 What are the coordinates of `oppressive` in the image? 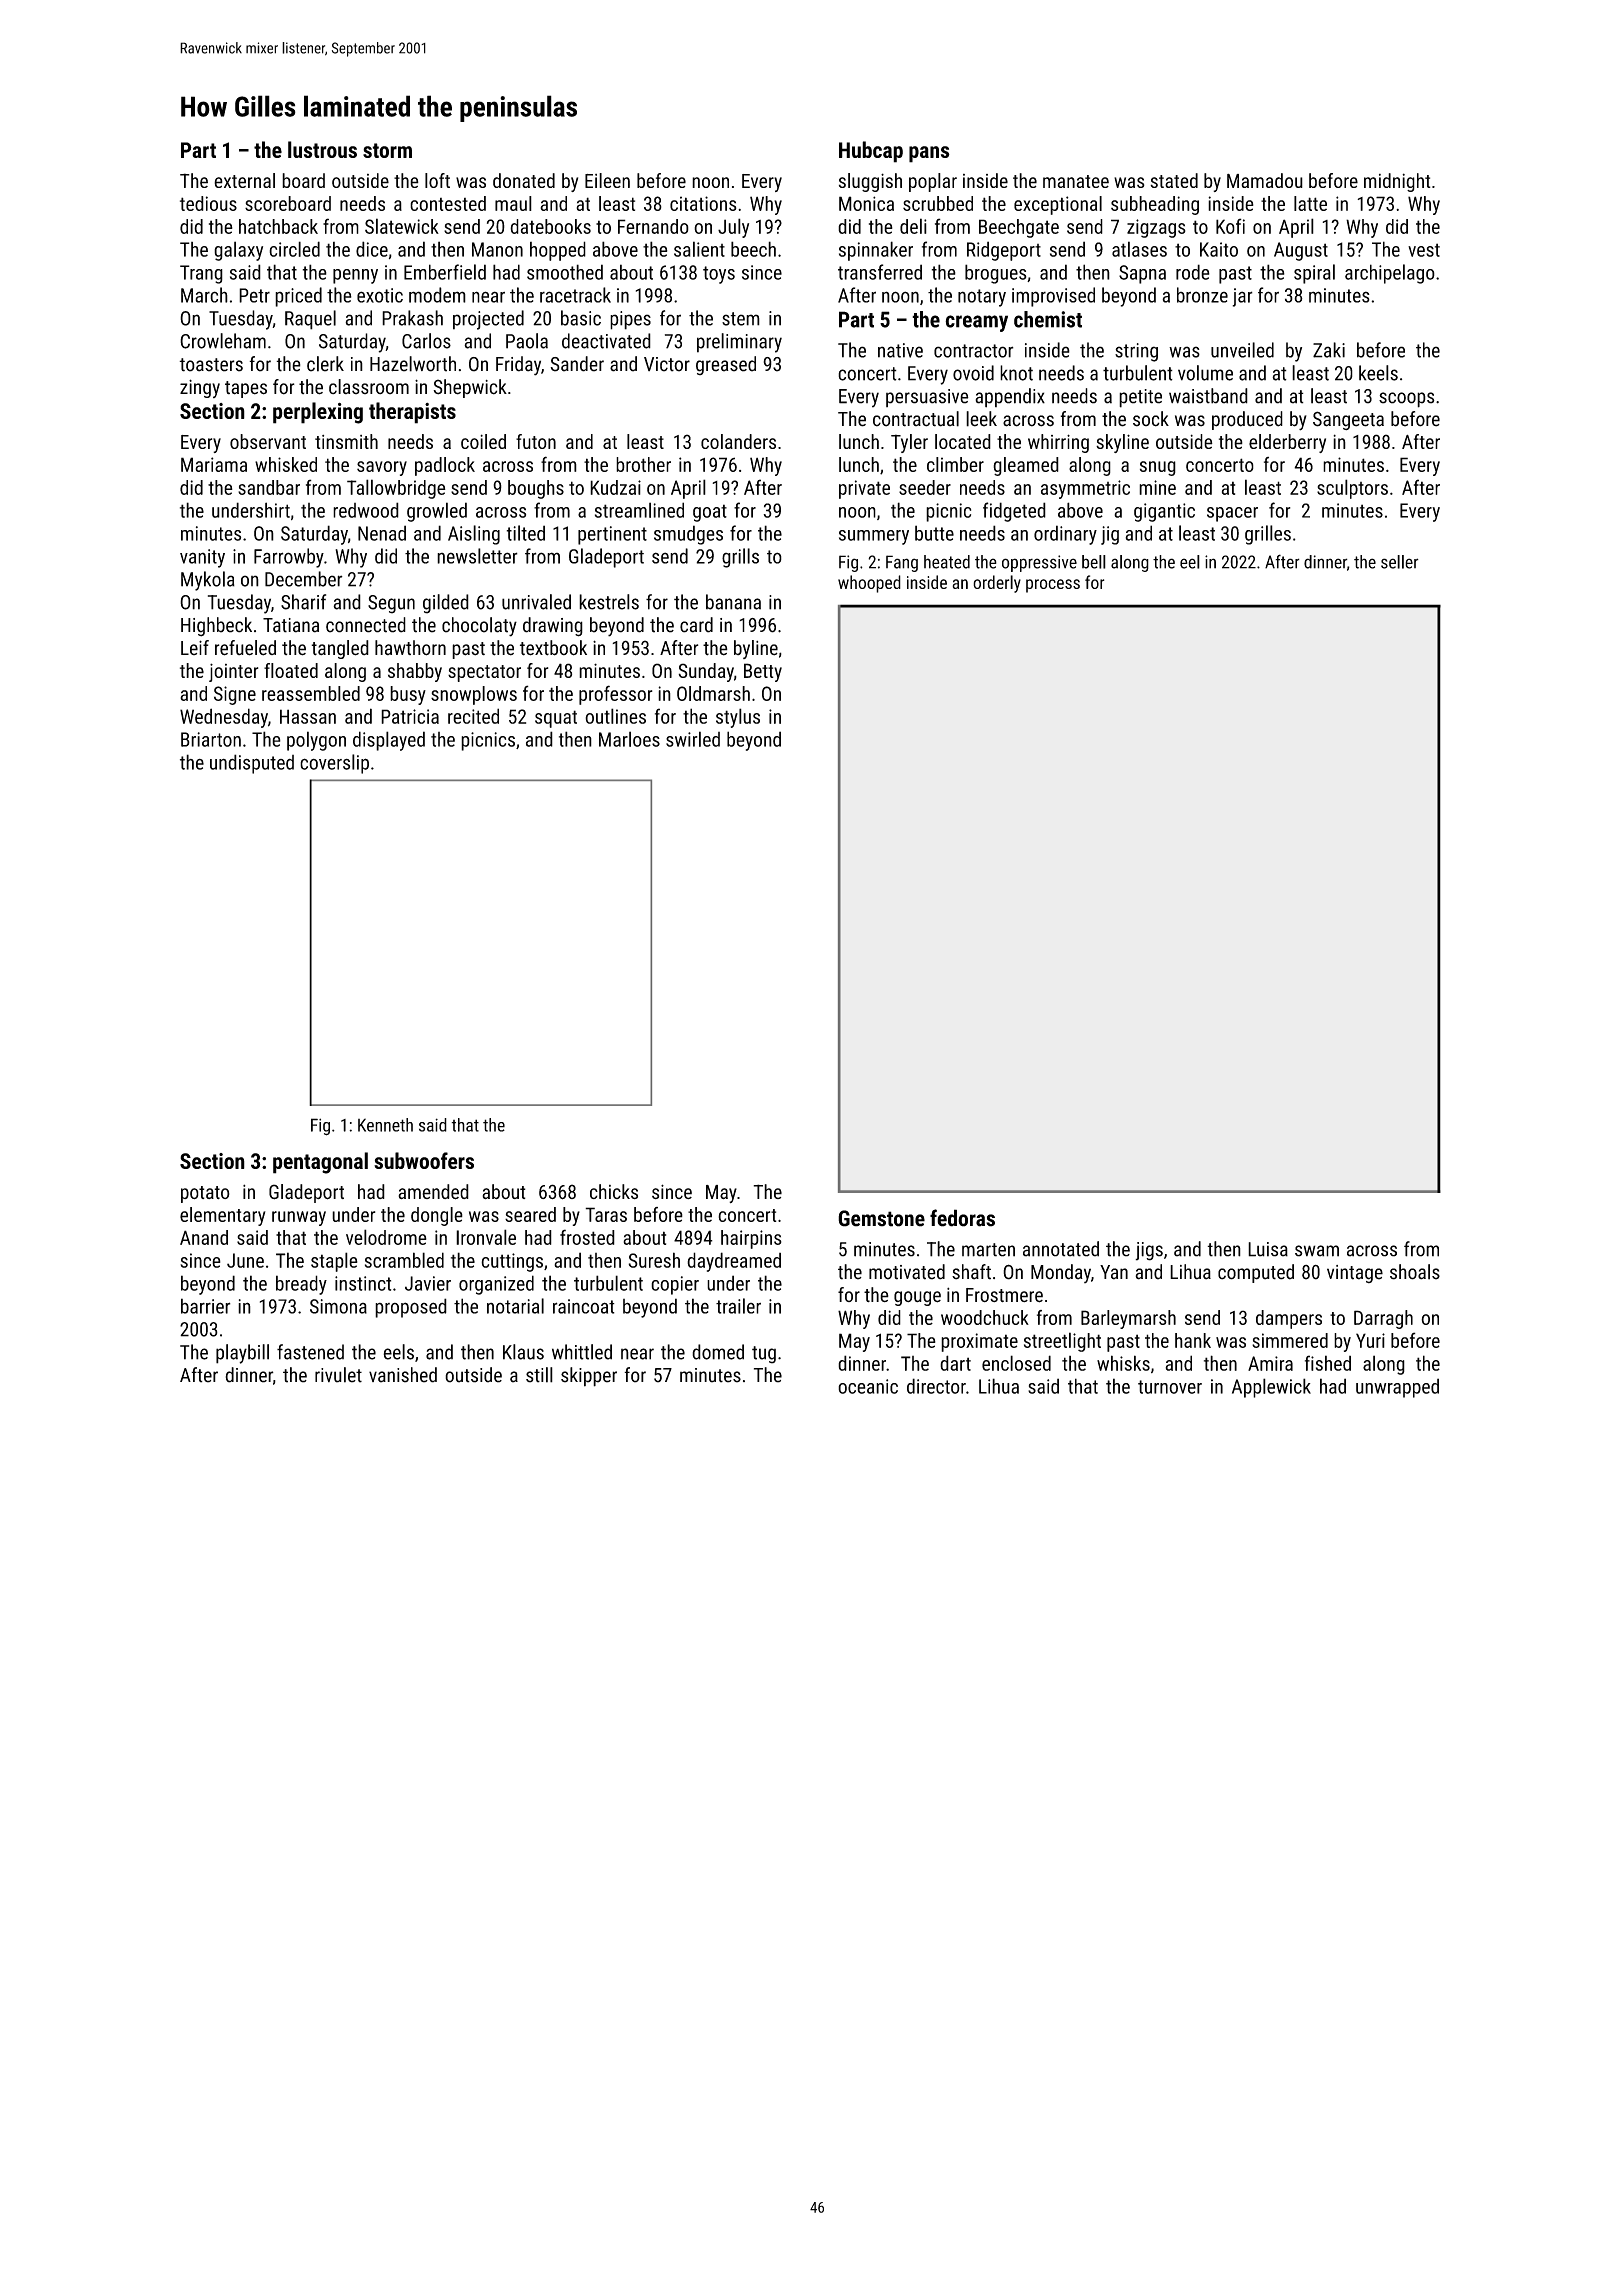 It's located at (1039, 563).
